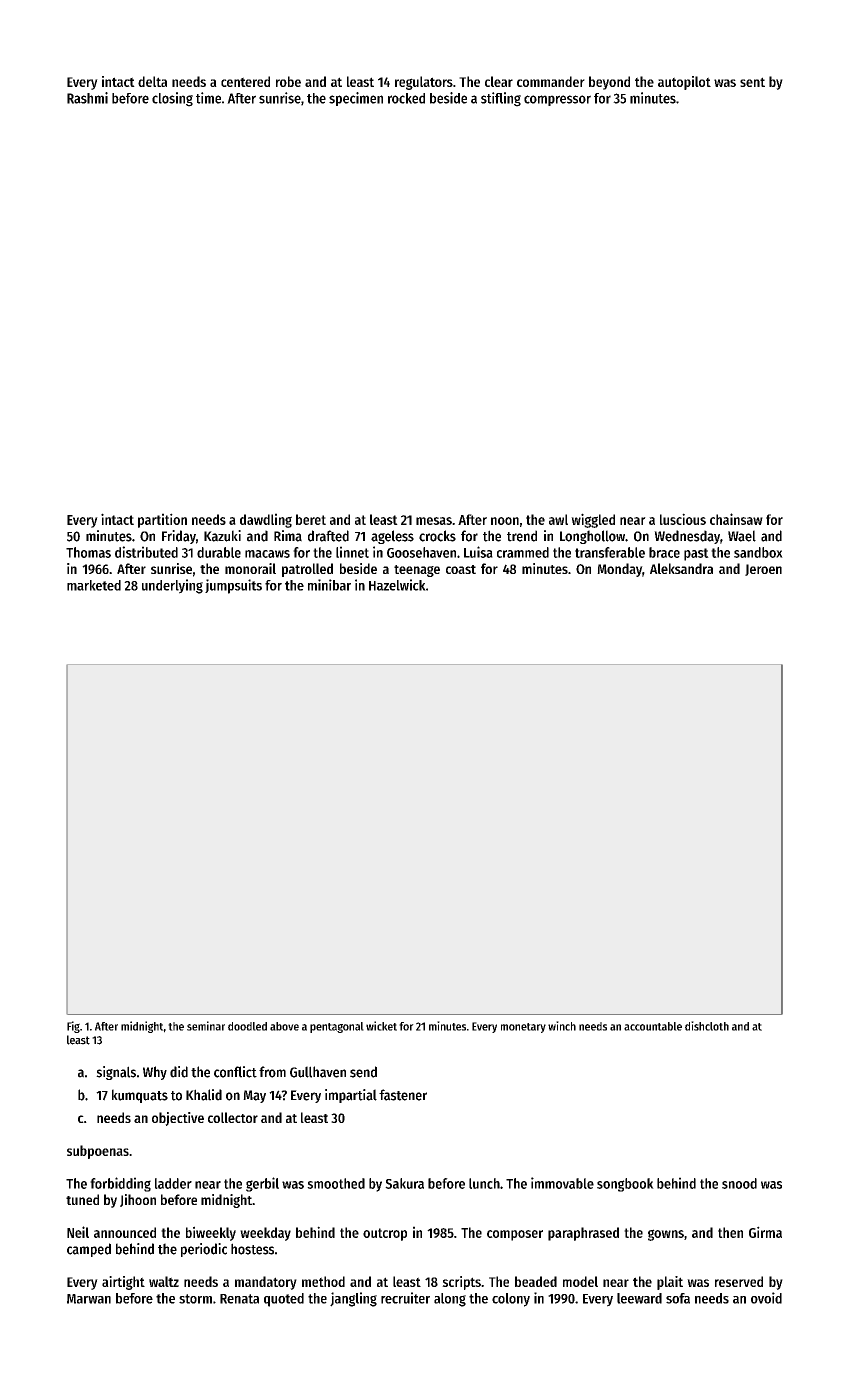 Image resolution: width=849 pixels, height=1400 pixels. I want to click on announced, so click(125, 1232).
